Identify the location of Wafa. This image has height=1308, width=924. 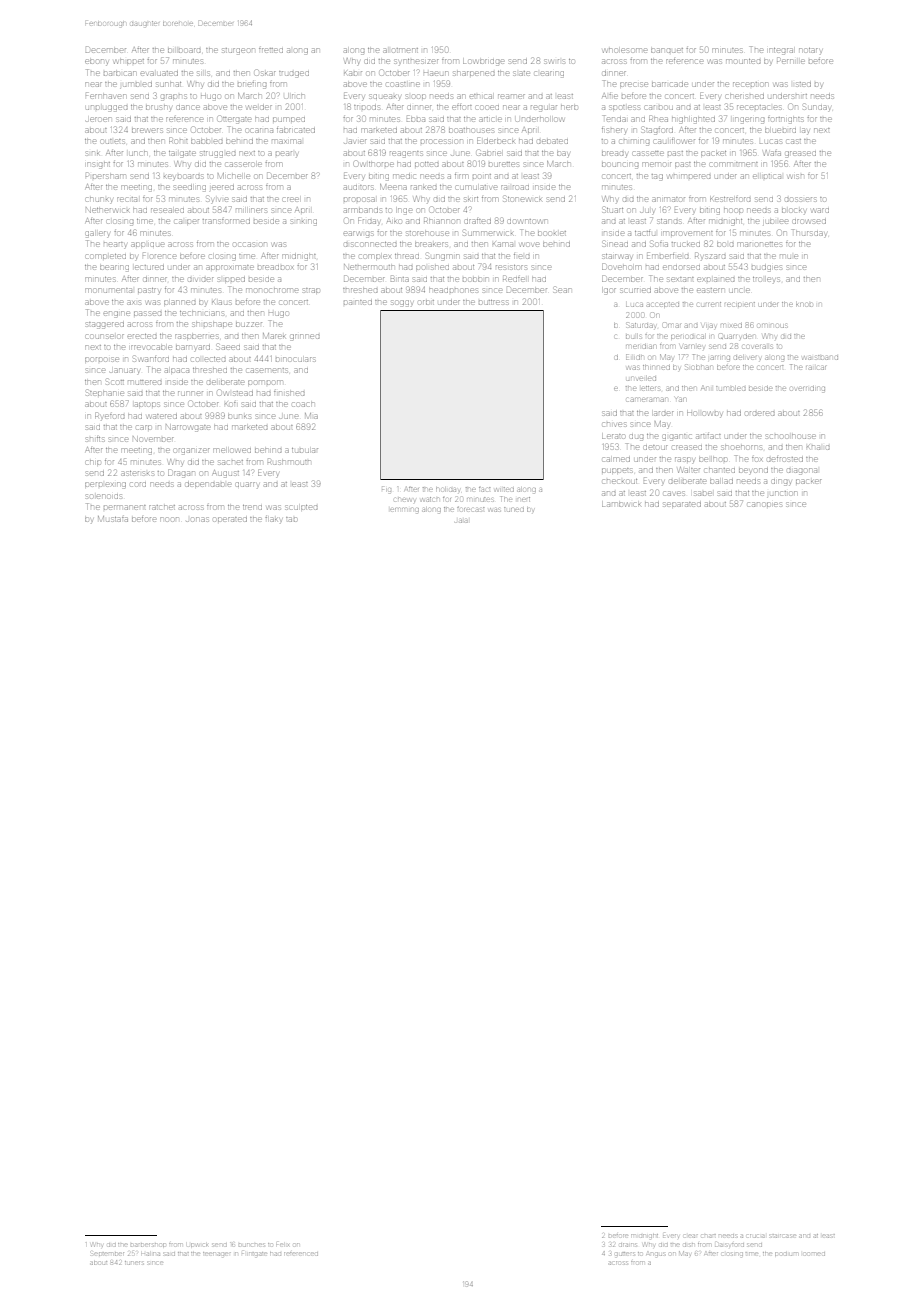
(772, 153).
